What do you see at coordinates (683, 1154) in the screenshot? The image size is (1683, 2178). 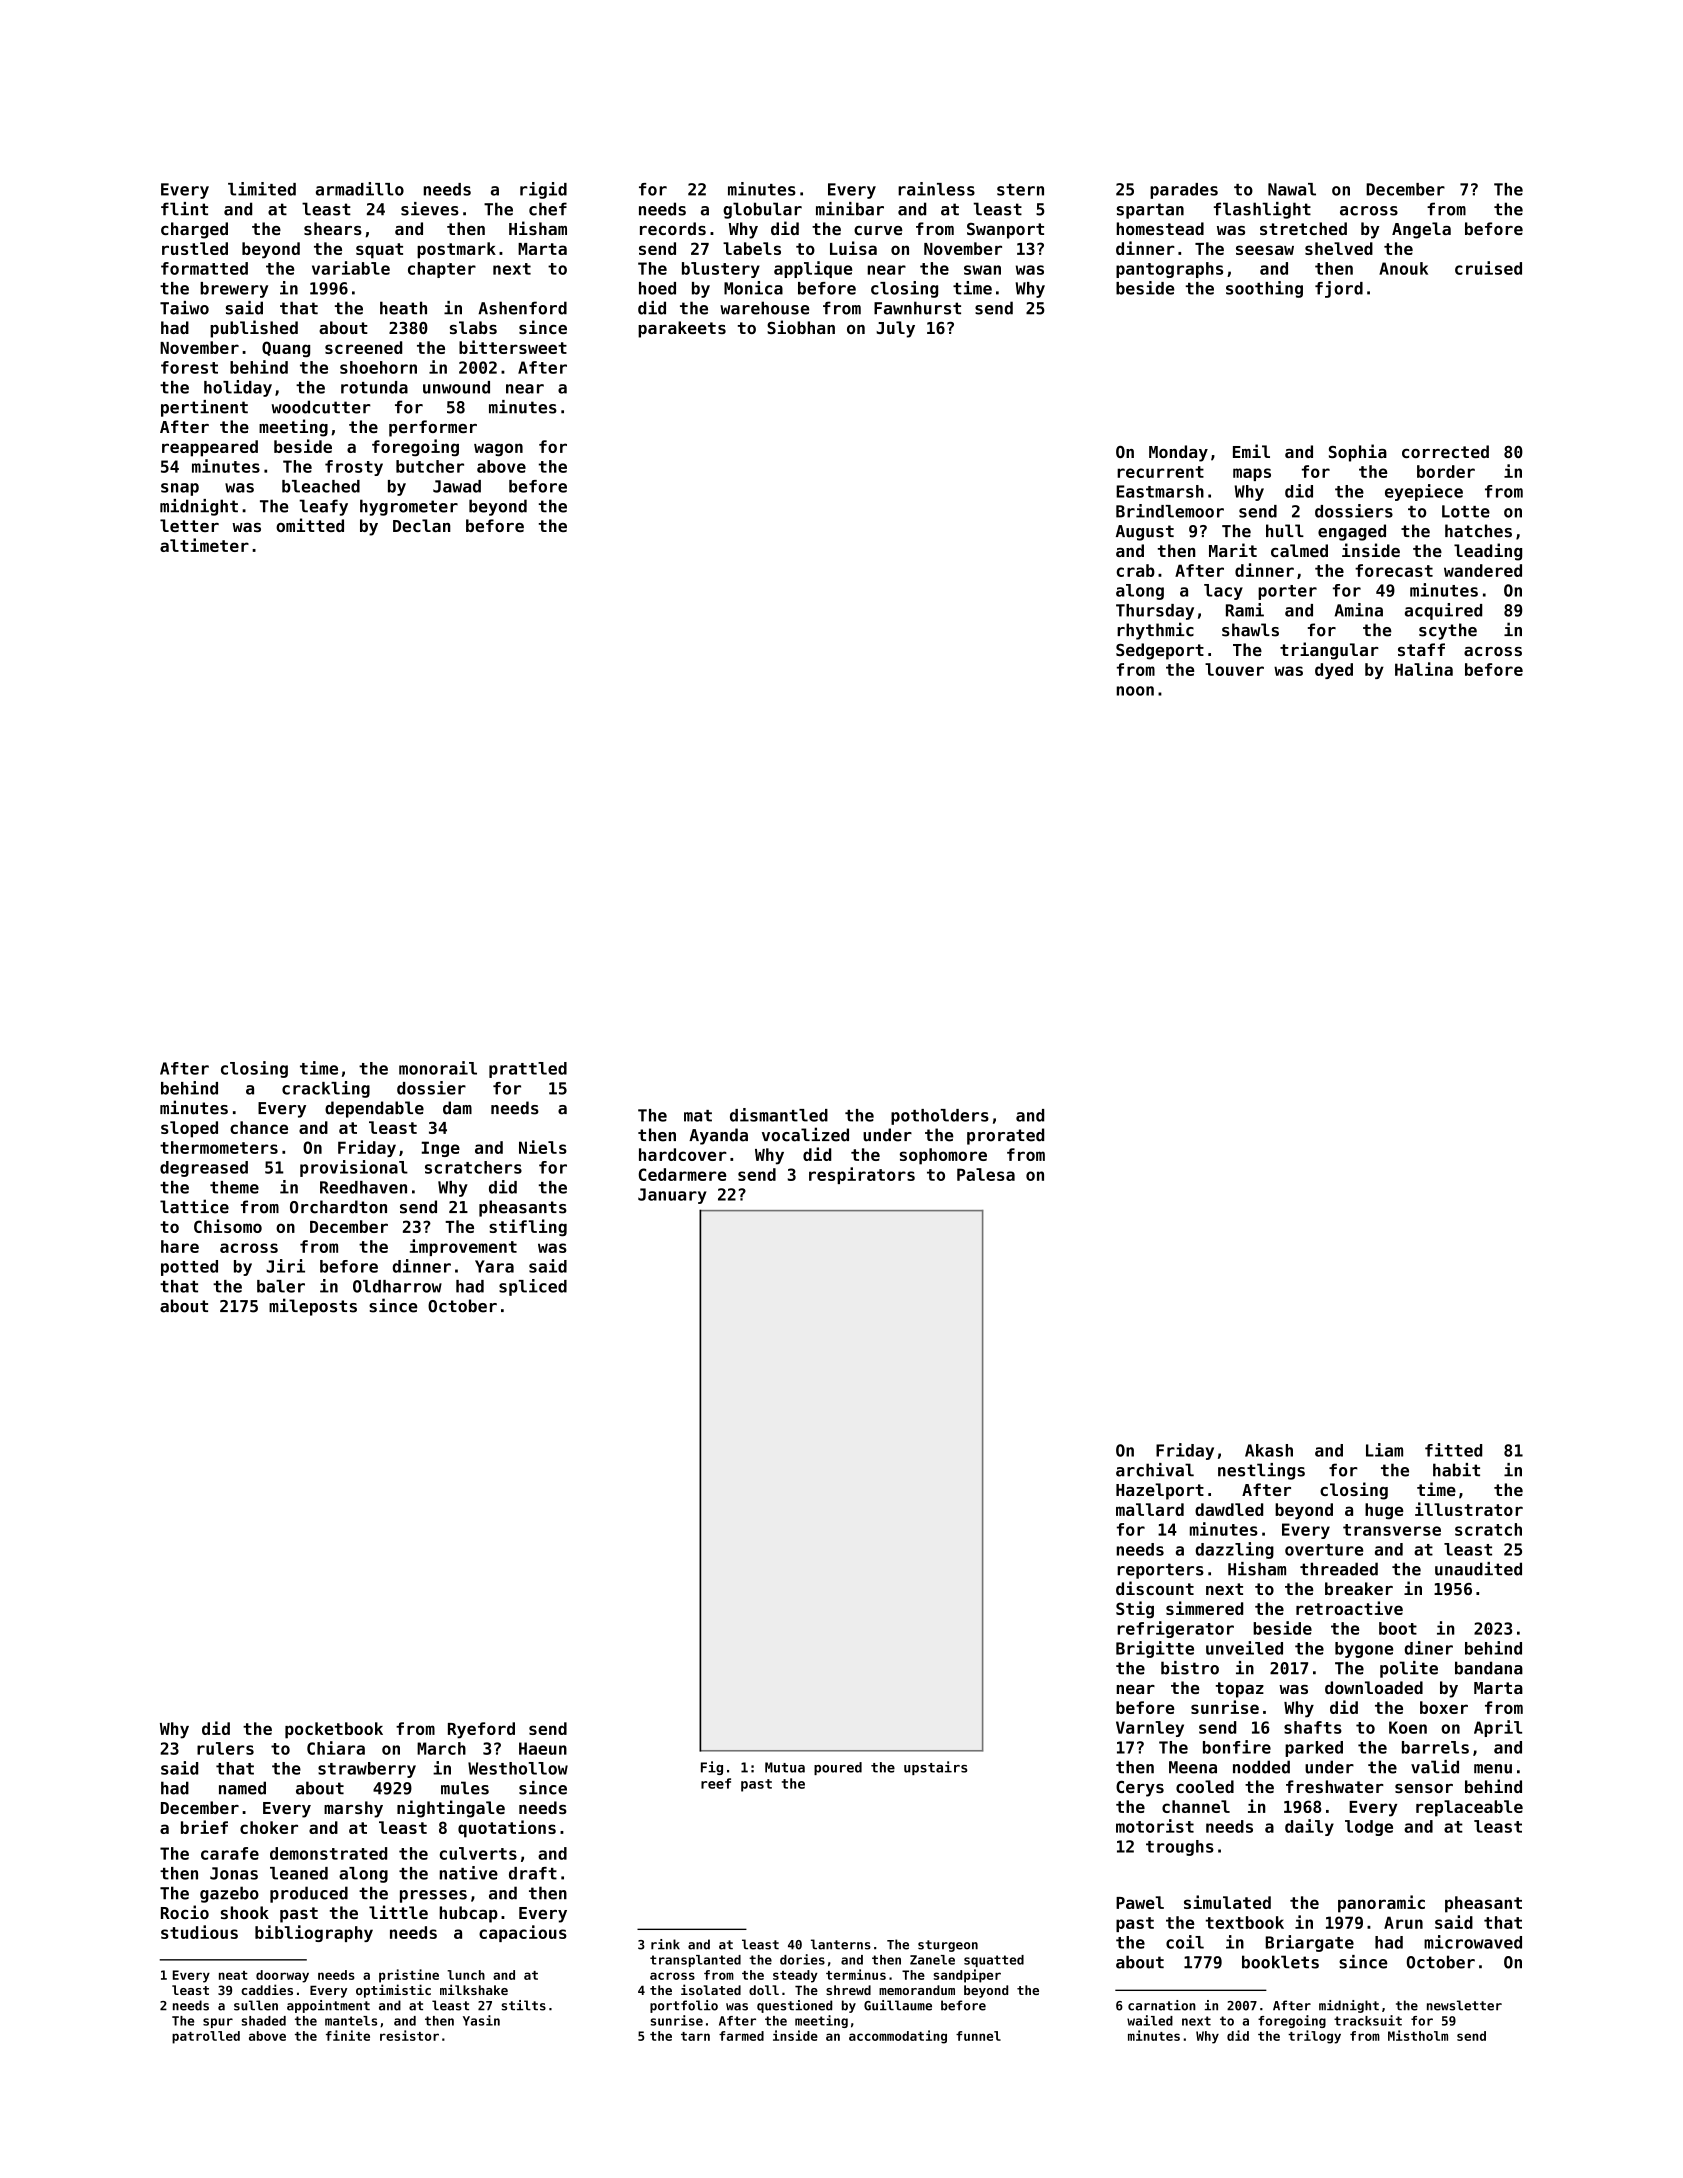 I see `hardcover` at bounding box center [683, 1154].
